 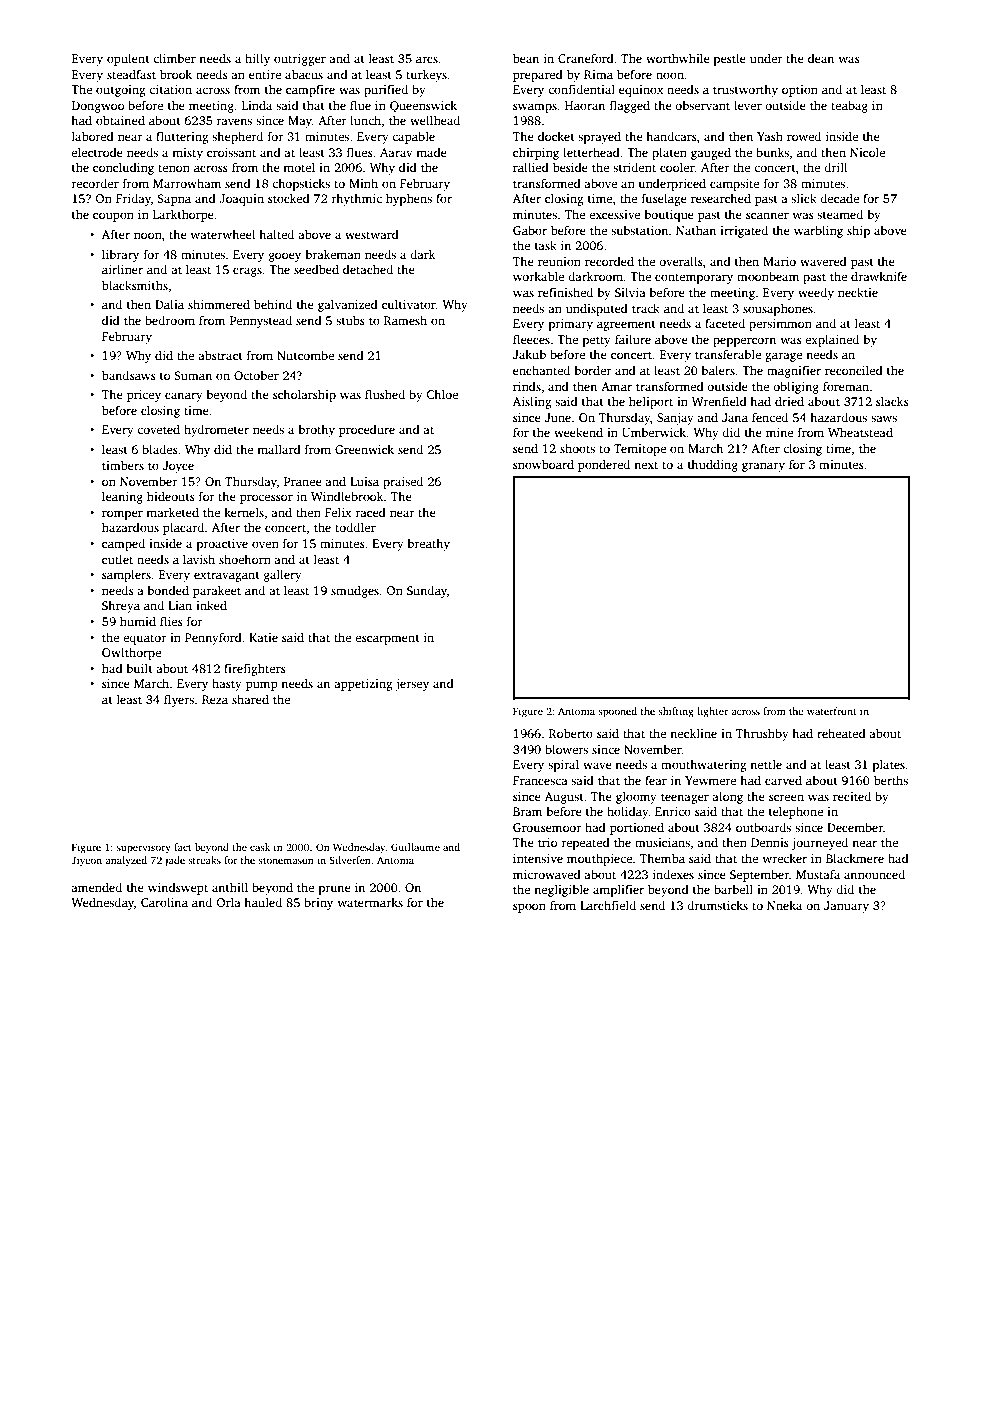 I want to click on blowers, so click(x=566, y=749).
